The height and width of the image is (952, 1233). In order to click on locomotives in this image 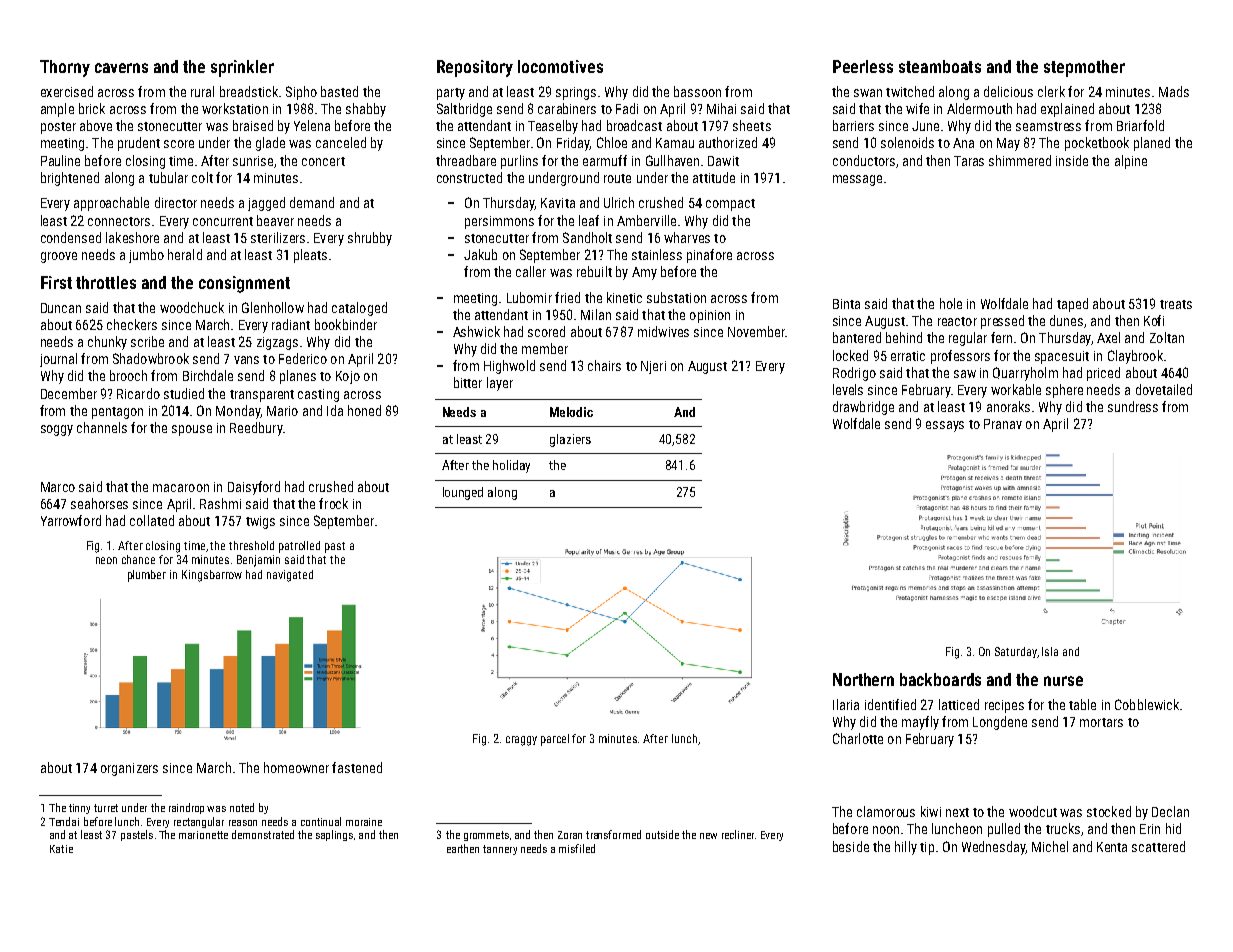, I will do `click(560, 66)`.
